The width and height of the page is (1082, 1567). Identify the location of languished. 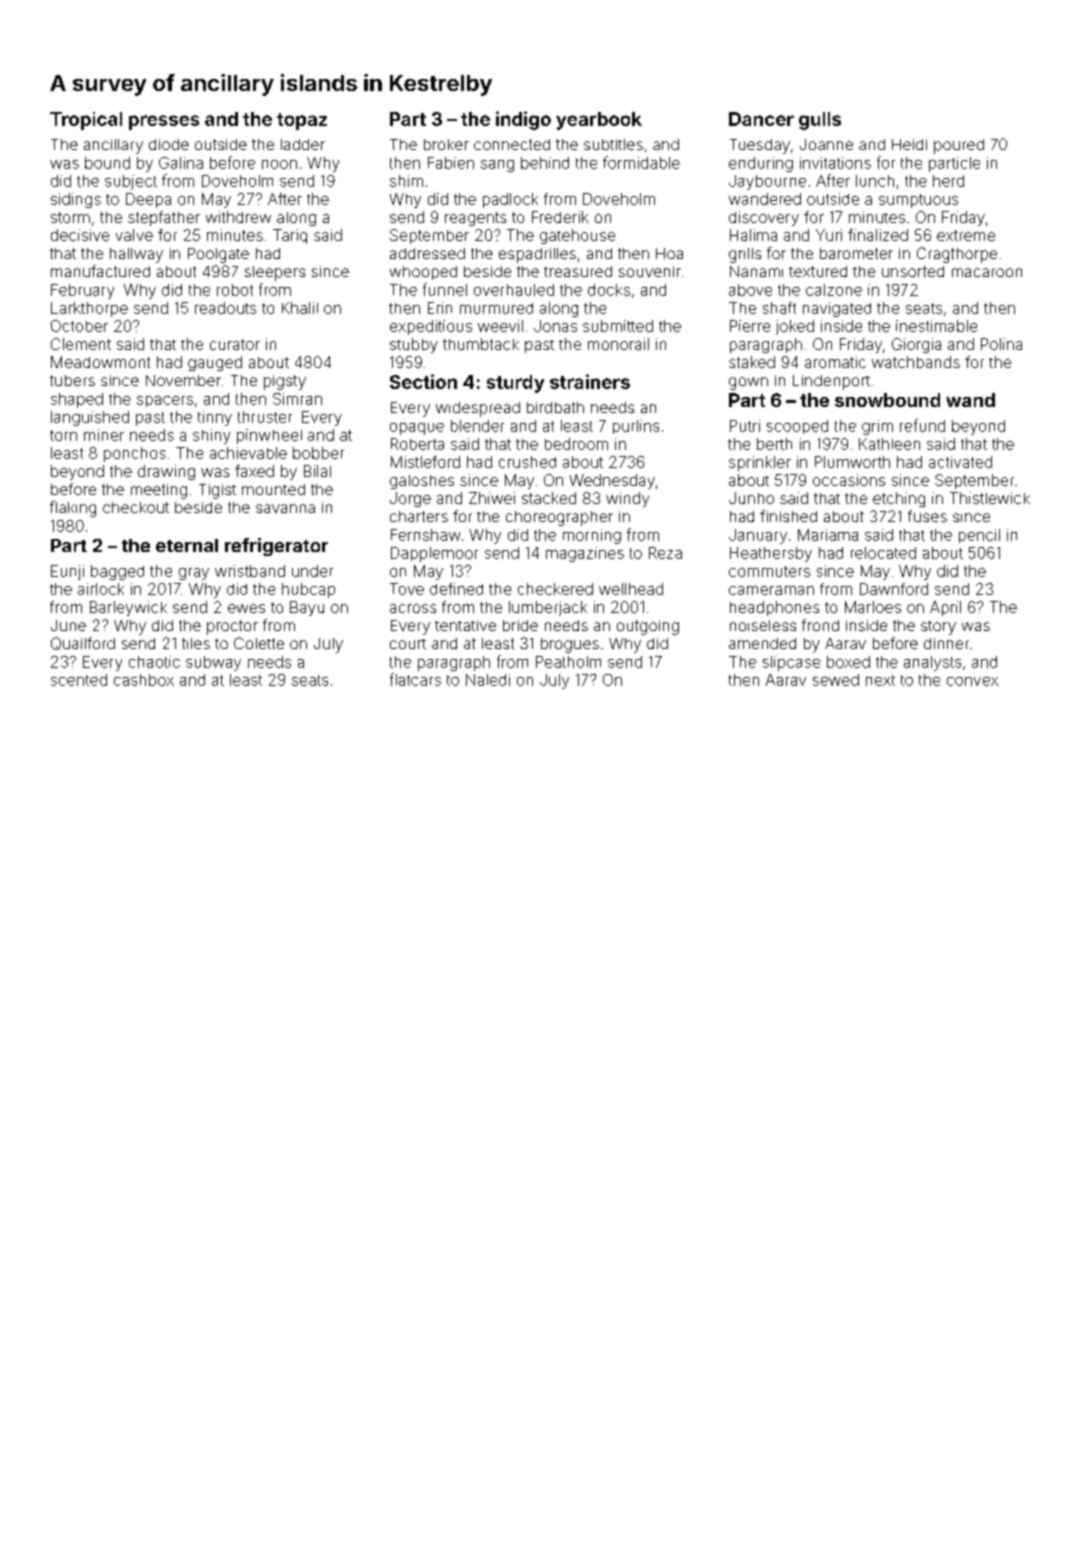
(90, 418).
